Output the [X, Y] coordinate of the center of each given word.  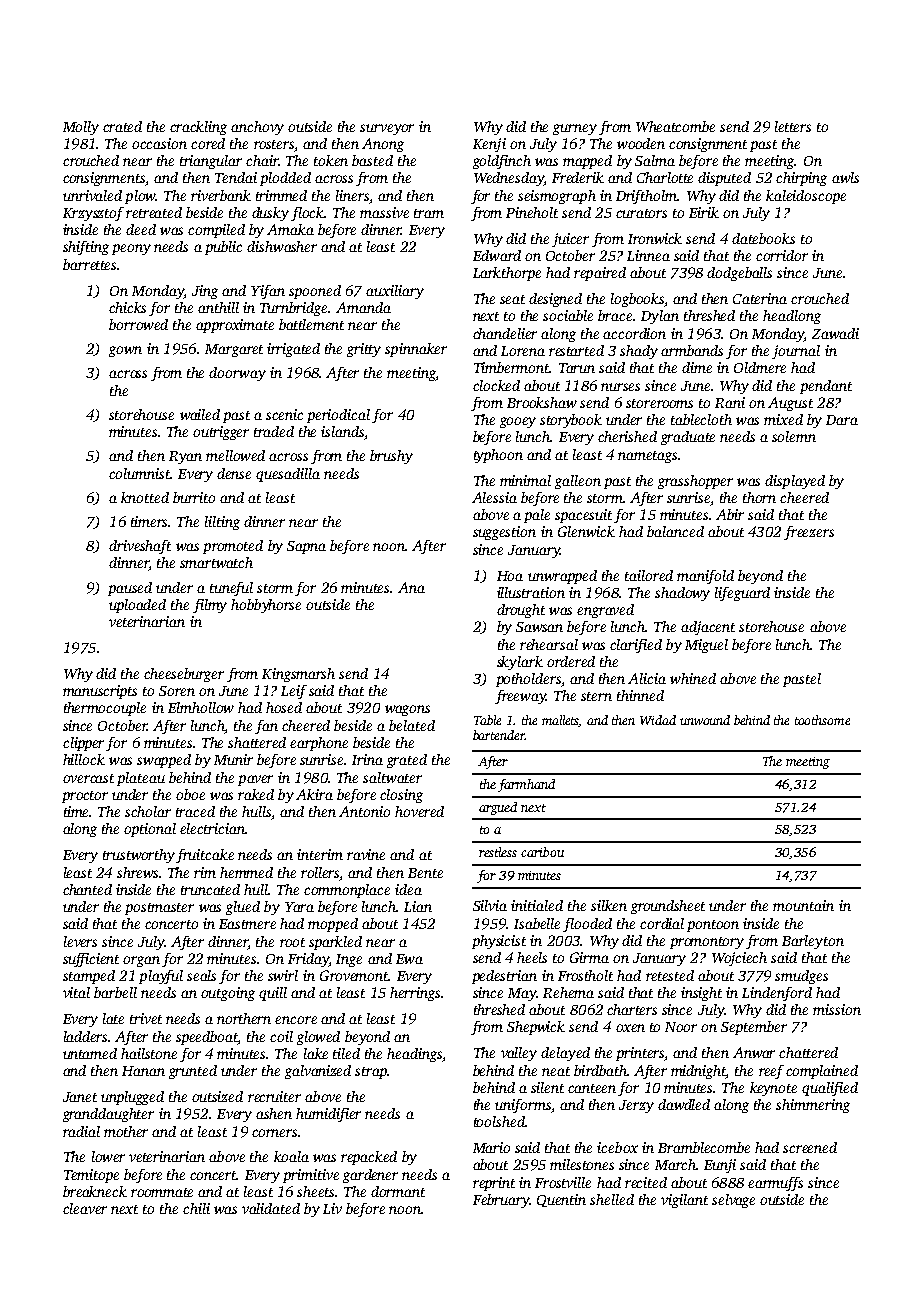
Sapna [306, 547]
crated [122, 126]
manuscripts [100, 692]
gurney [575, 129]
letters [793, 126]
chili [196, 1208]
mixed [783, 419]
